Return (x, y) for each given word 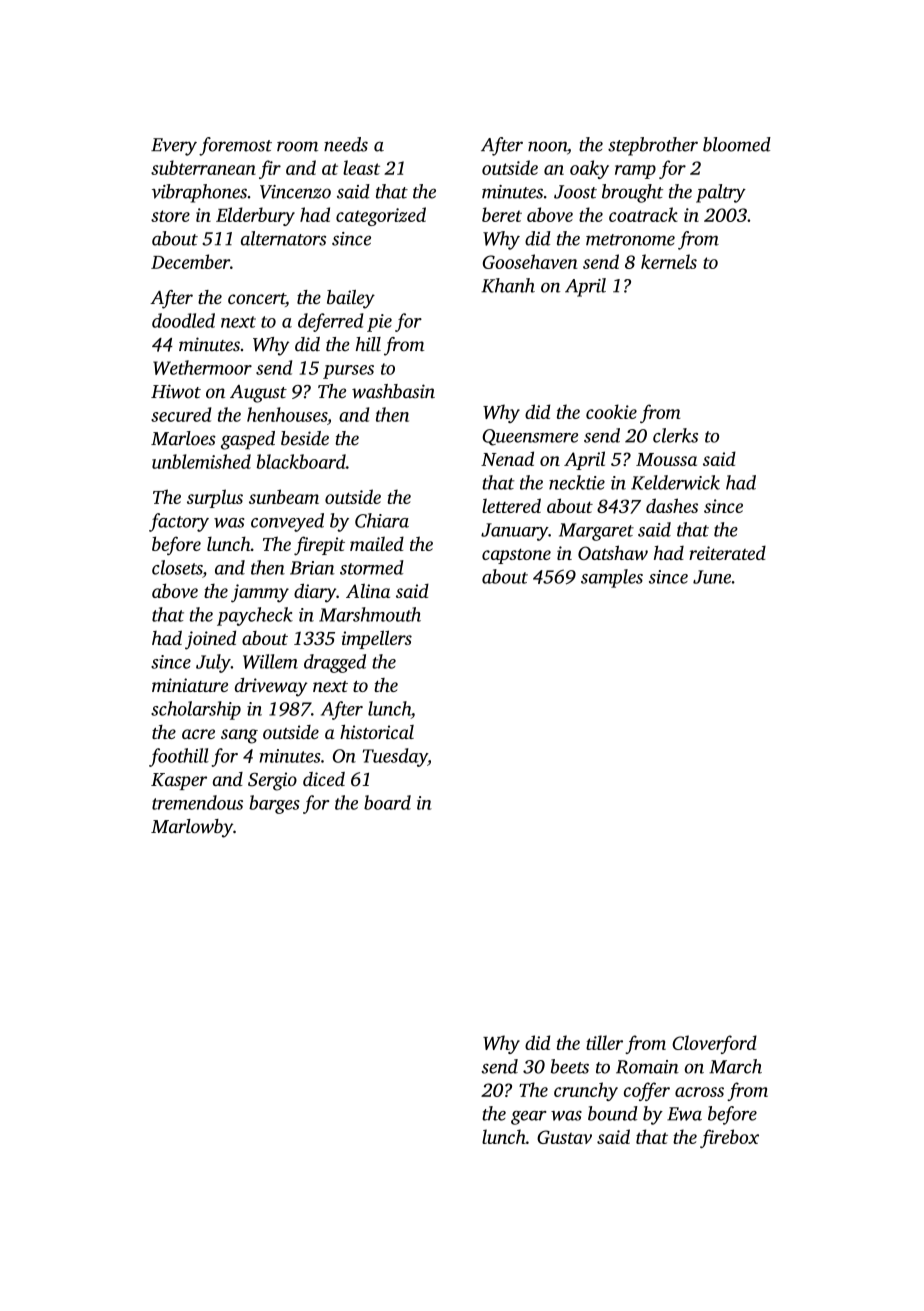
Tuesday (395, 757)
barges (274, 804)
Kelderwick (675, 482)
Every (174, 147)
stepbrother (653, 146)
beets (570, 1066)
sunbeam (284, 496)
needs (346, 144)
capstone (516, 556)
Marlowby (192, 828)
